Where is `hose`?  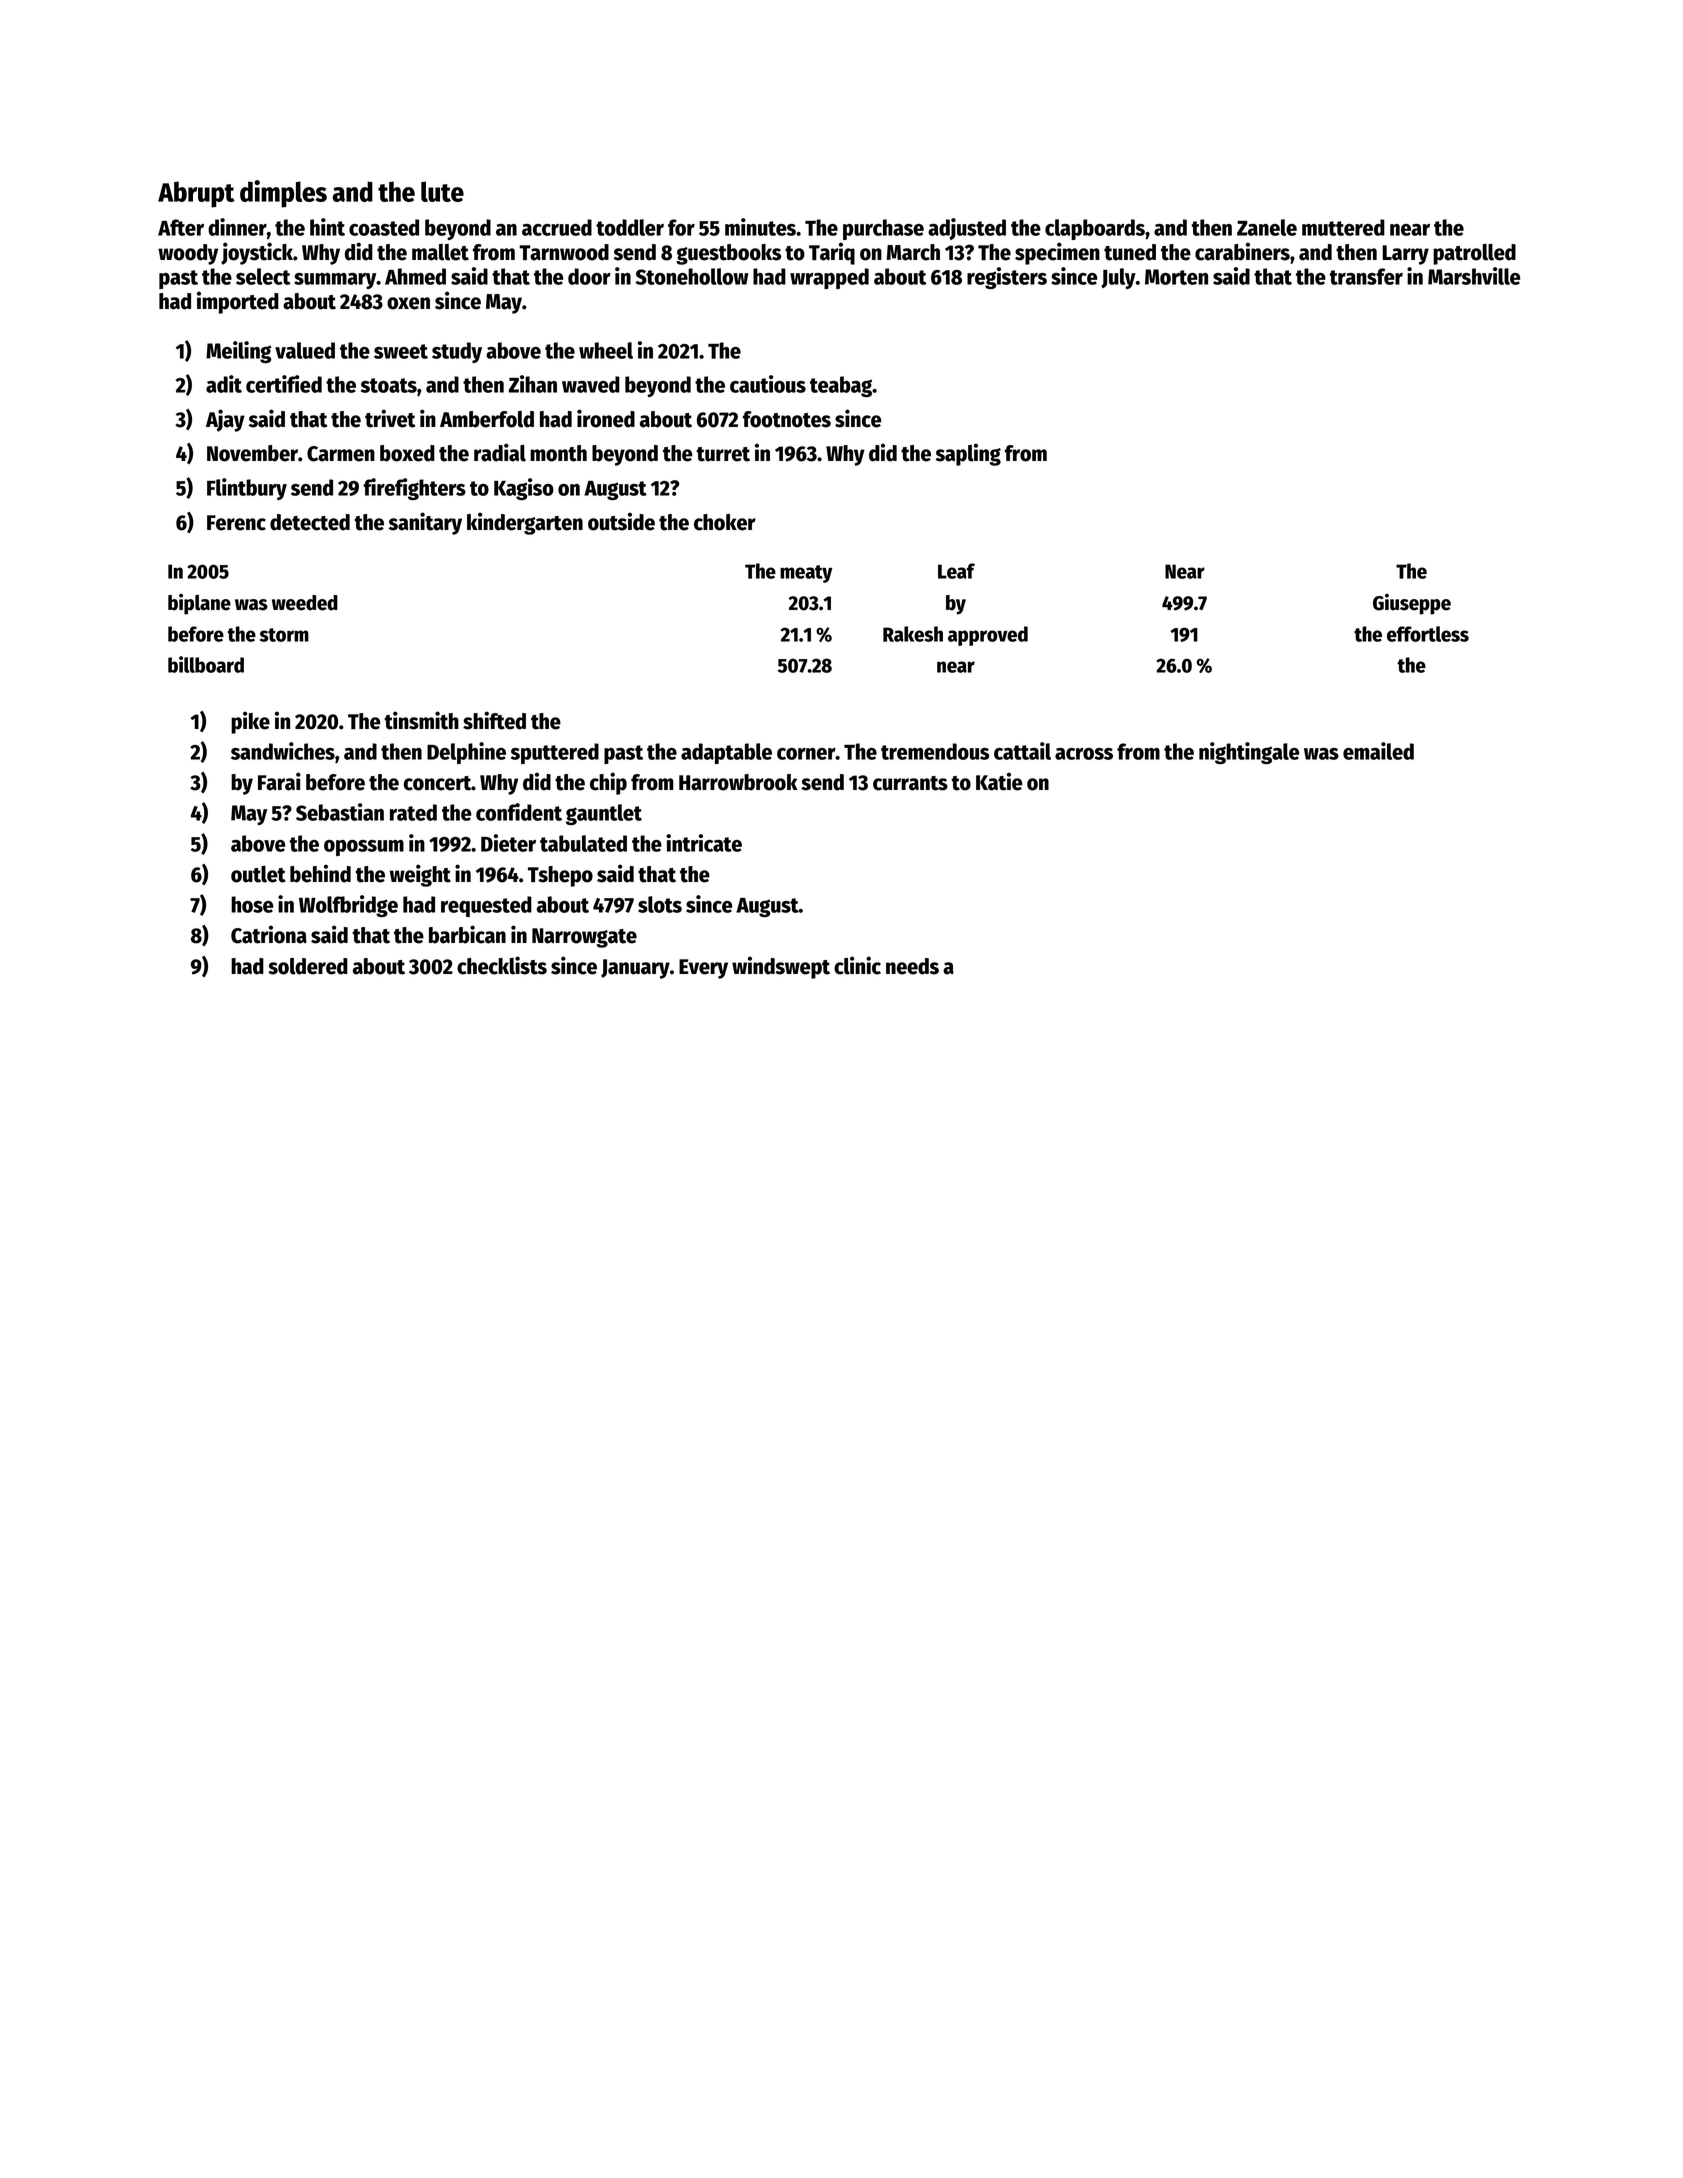 hose is located at coordinates (252, 904).
